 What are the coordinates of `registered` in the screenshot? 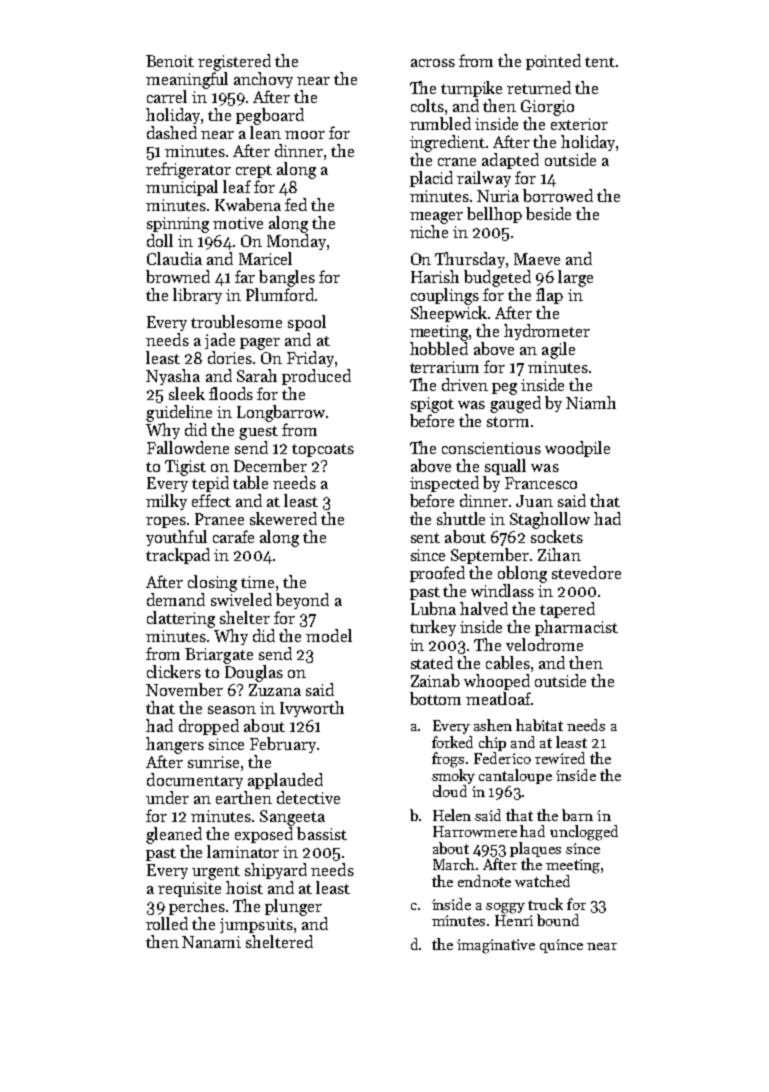 It's located at (234, 62).
